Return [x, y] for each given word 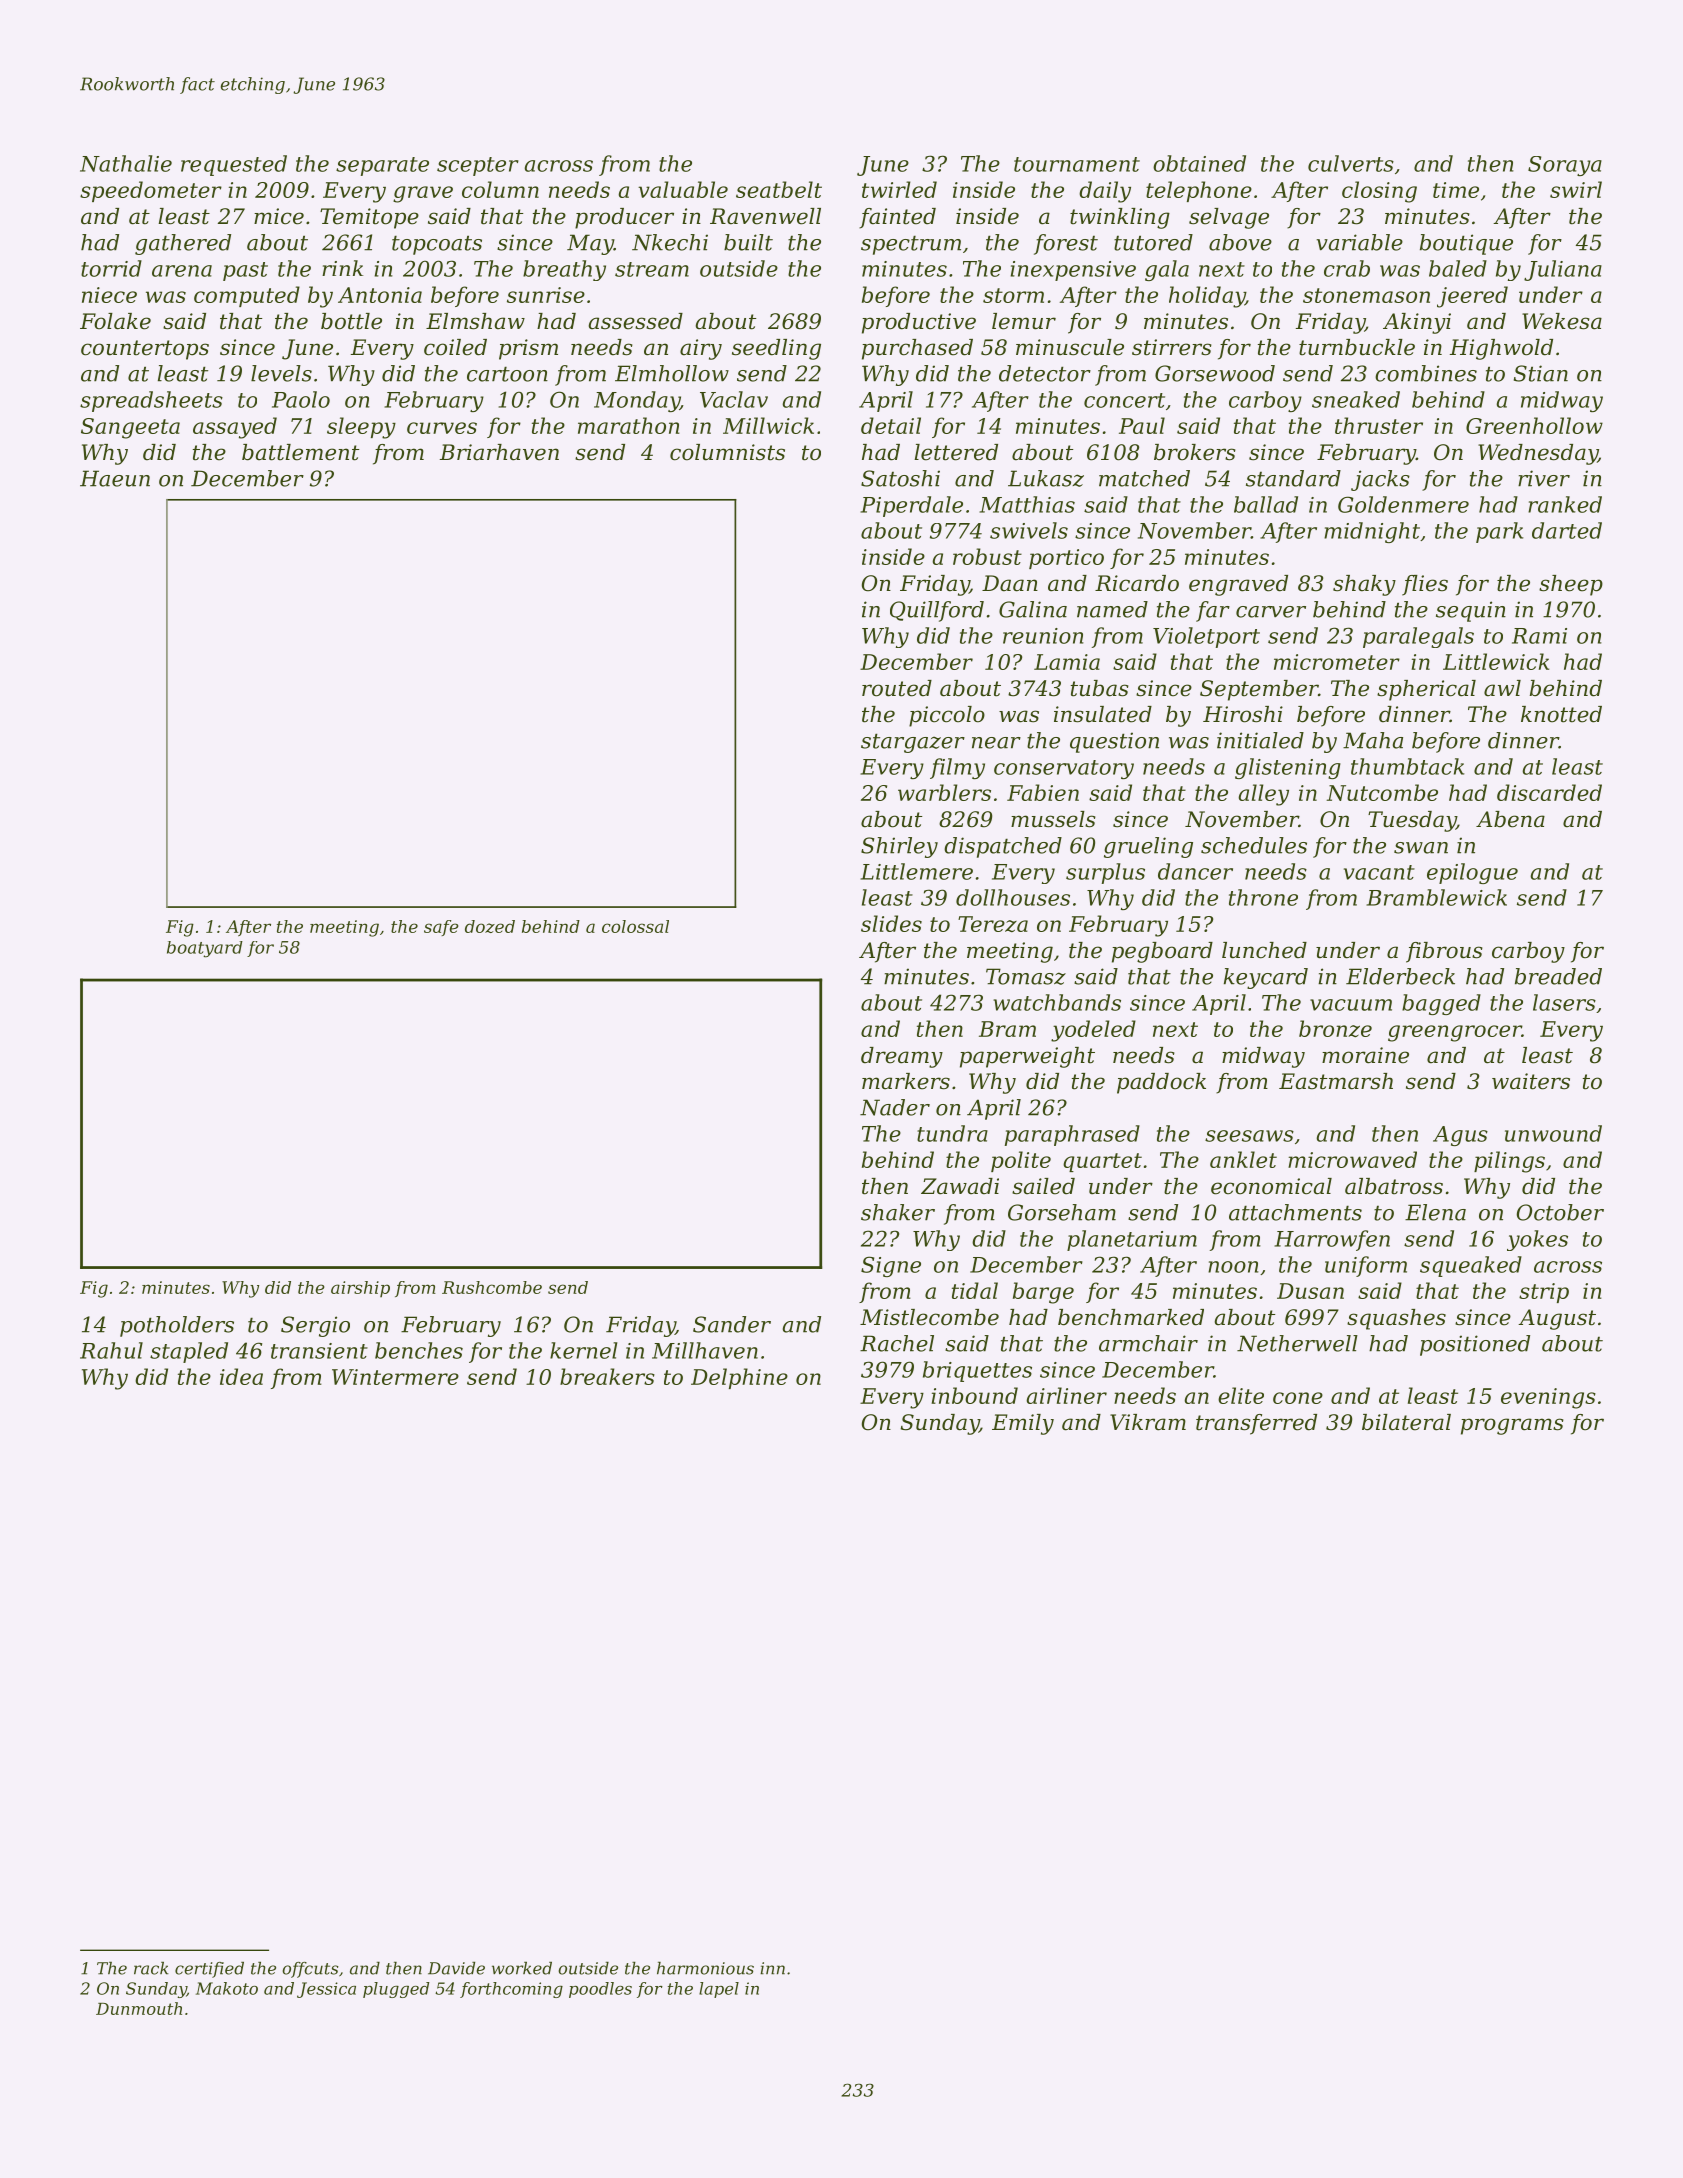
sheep [1571, 585]
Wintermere [395, 1377]
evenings [1548, 1398]
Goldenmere [1403, 504]
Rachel [897, 1343]
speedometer [151, 191]
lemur [1024, 321]
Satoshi [900, 478]
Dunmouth [139, 2008]
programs [1512, 1426]
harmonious [705, 1968]
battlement [300, 452]
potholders [177, 1326]
